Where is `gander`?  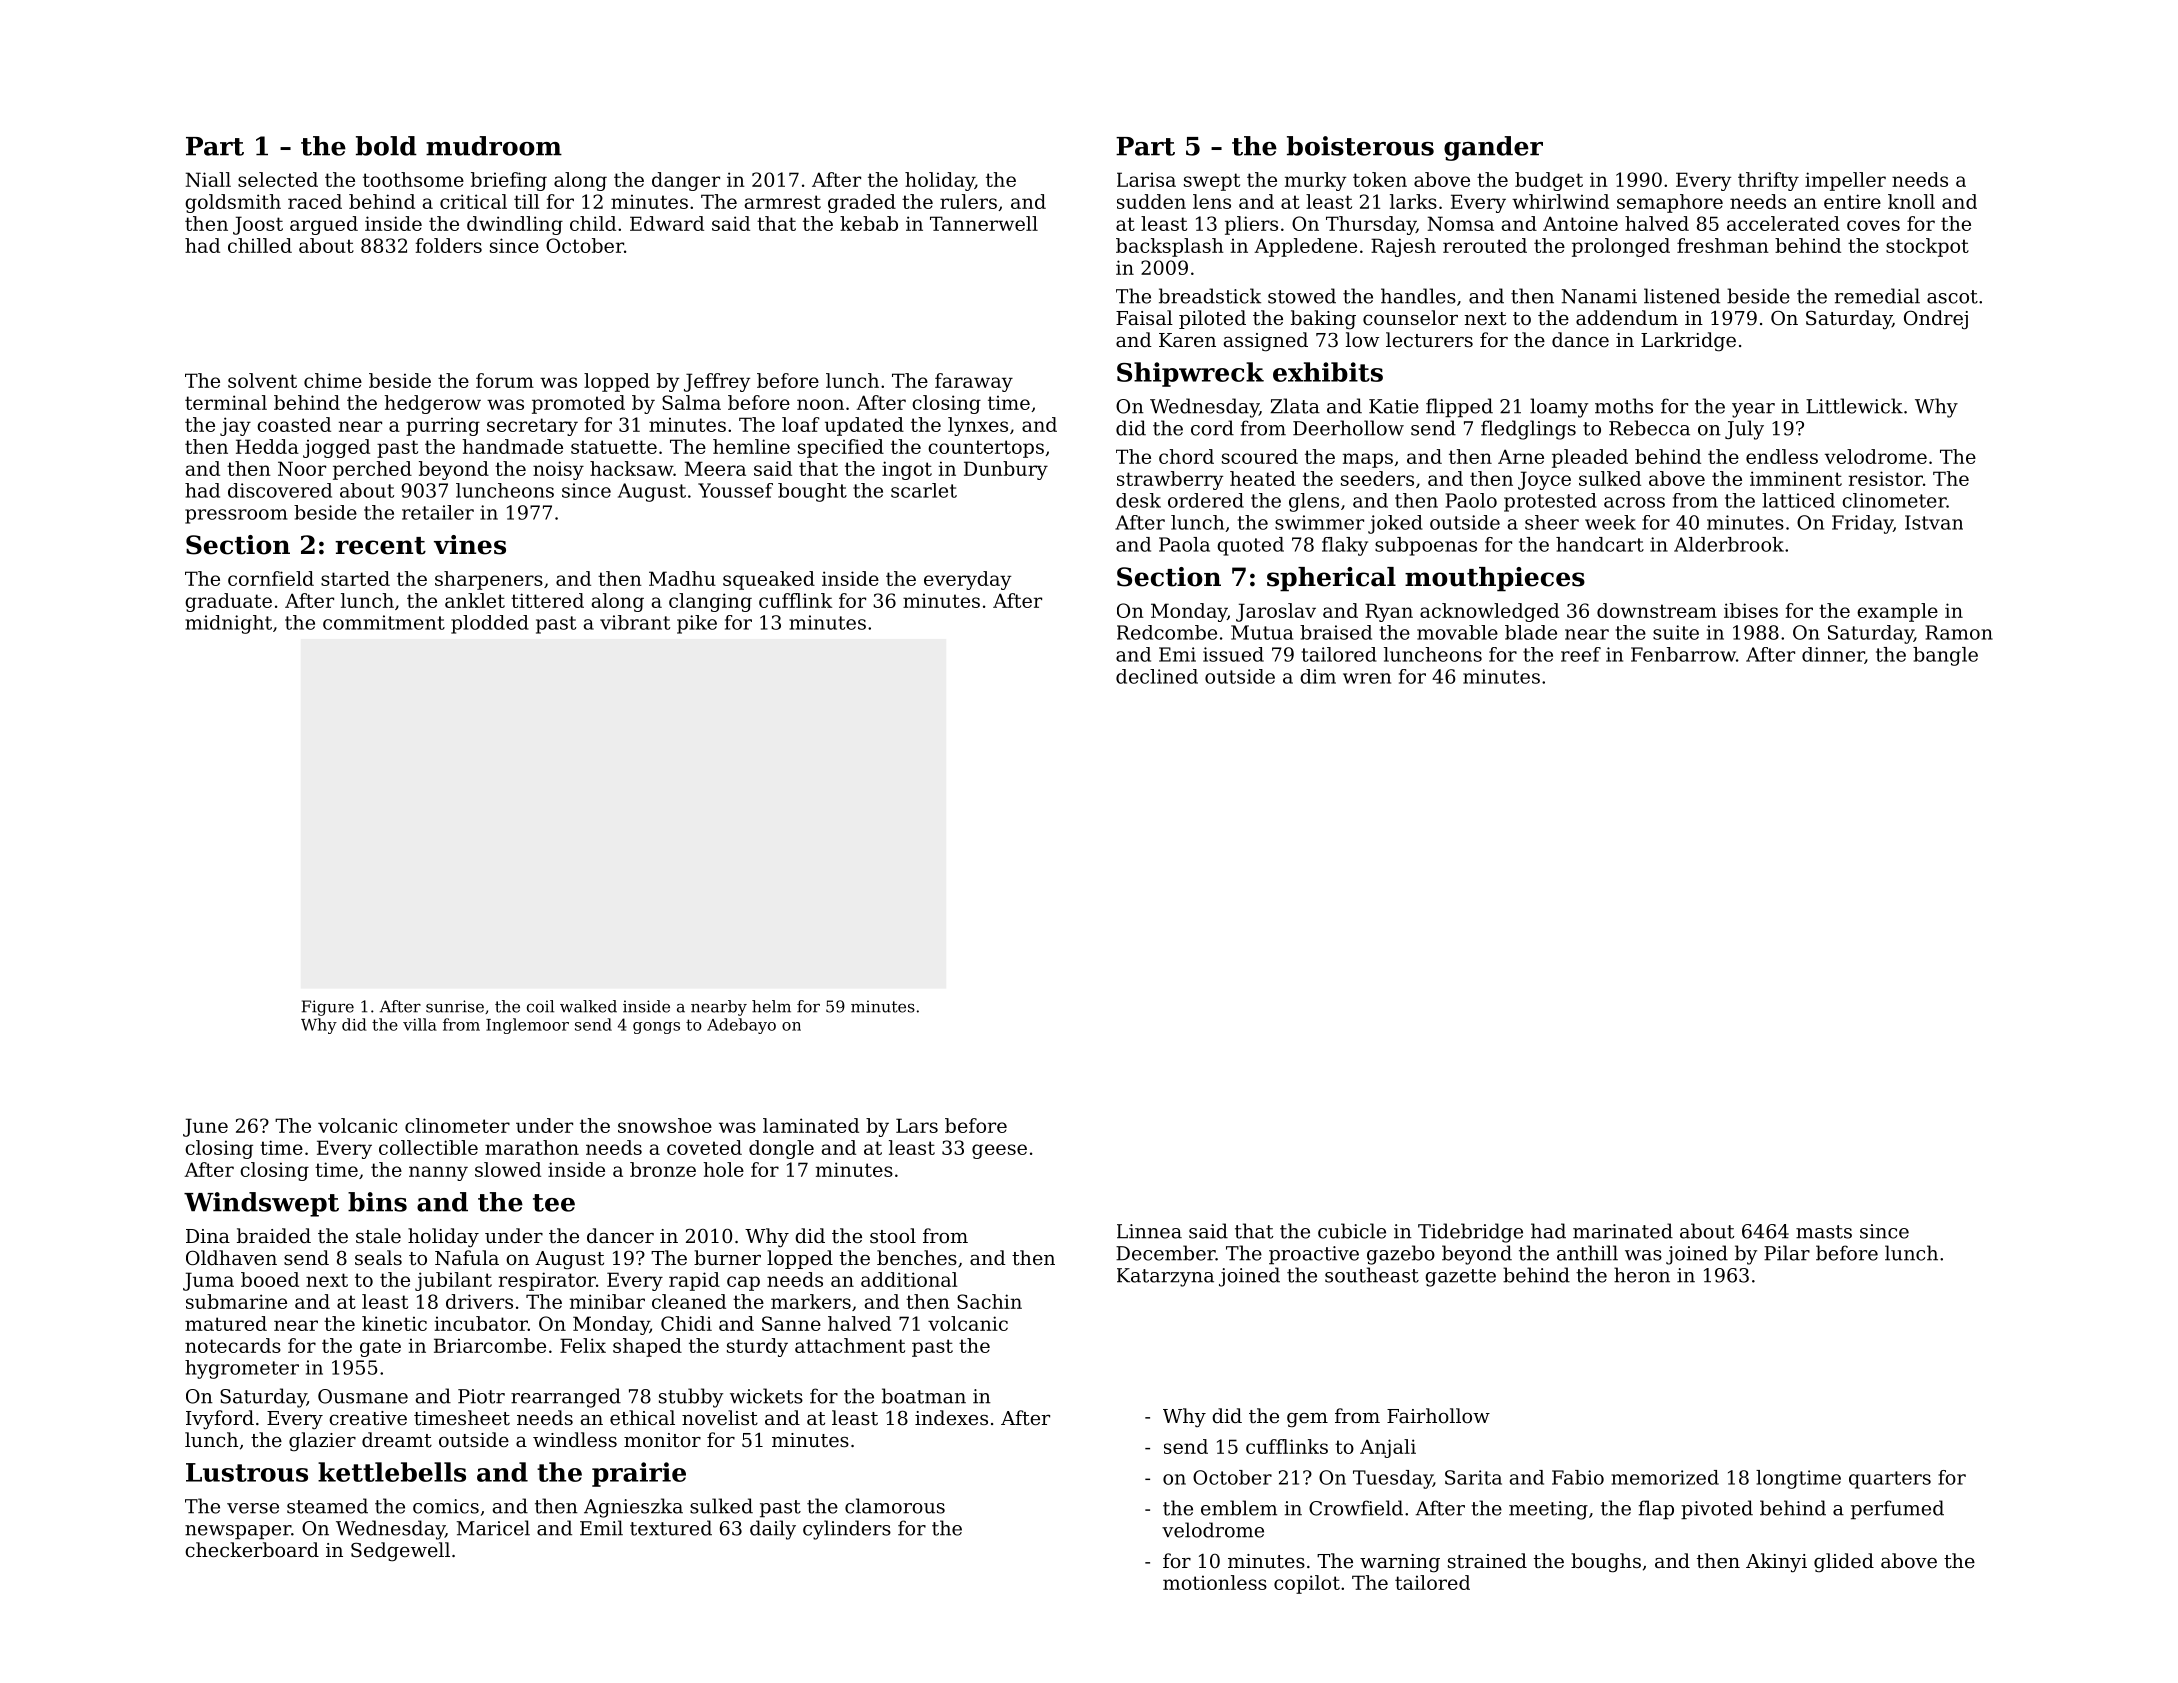 gander is located at coordinates (1493, 148).
